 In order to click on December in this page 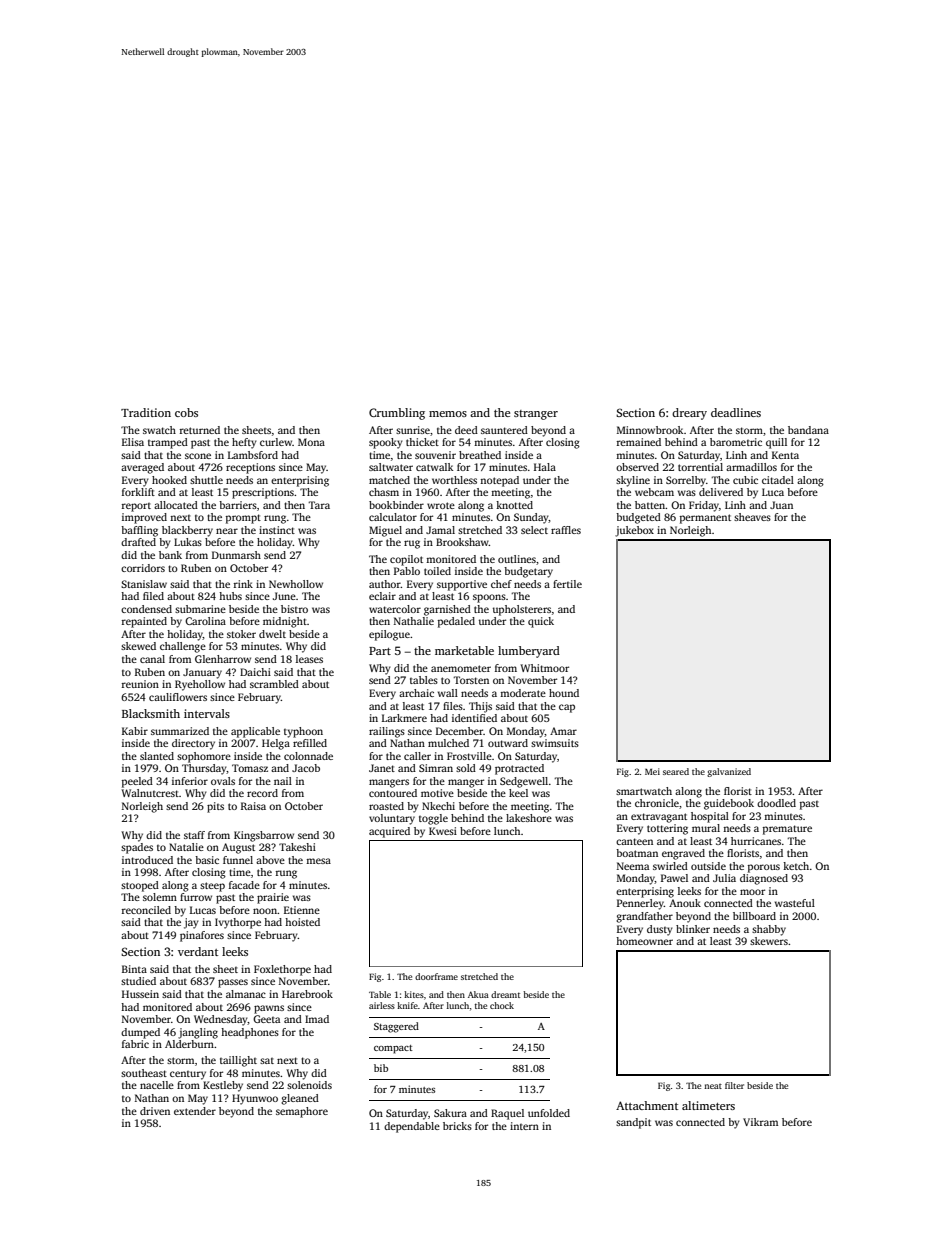, I will do `click(460, 731)`.
